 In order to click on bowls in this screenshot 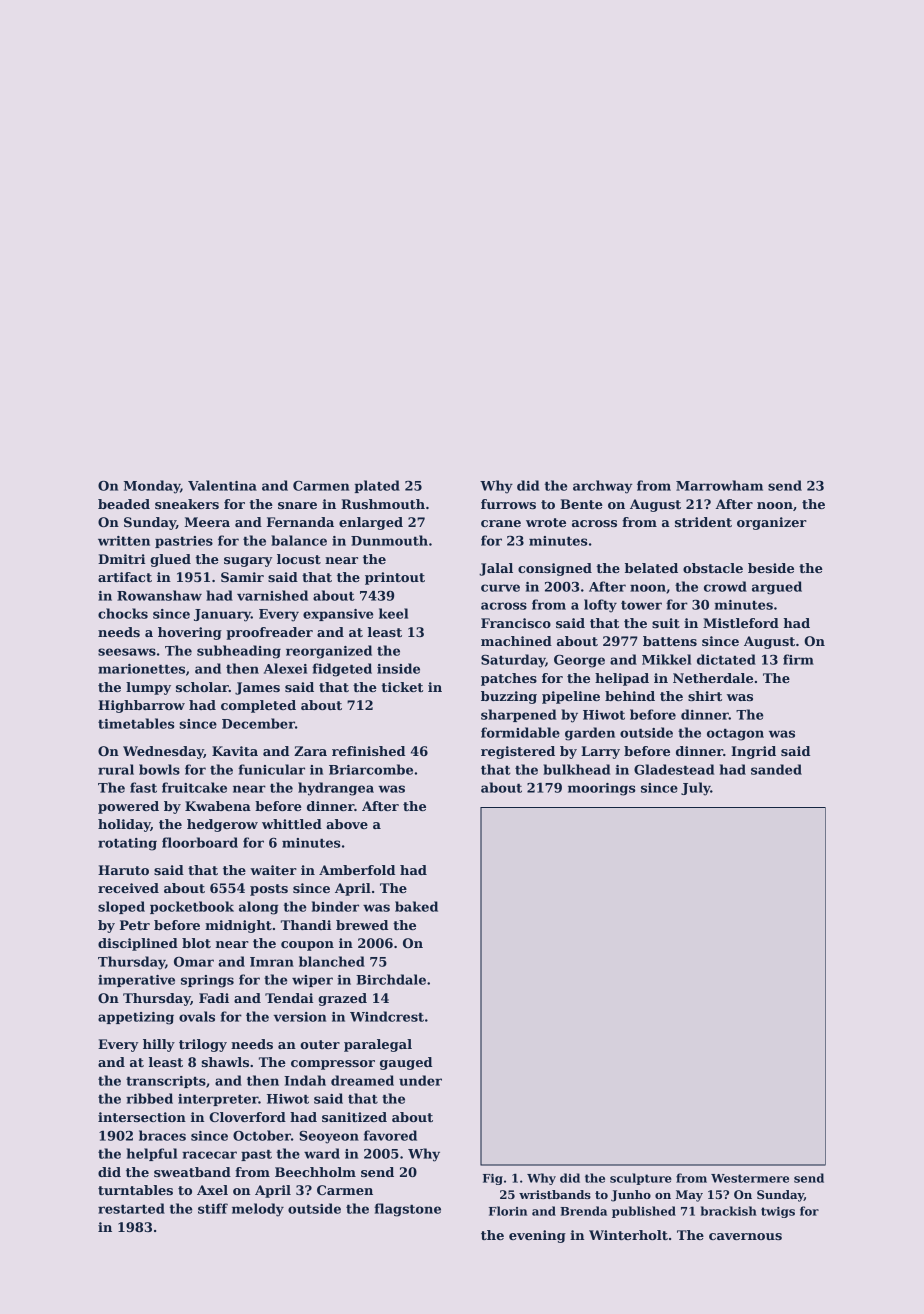, I will do `click(159, 769)`.
